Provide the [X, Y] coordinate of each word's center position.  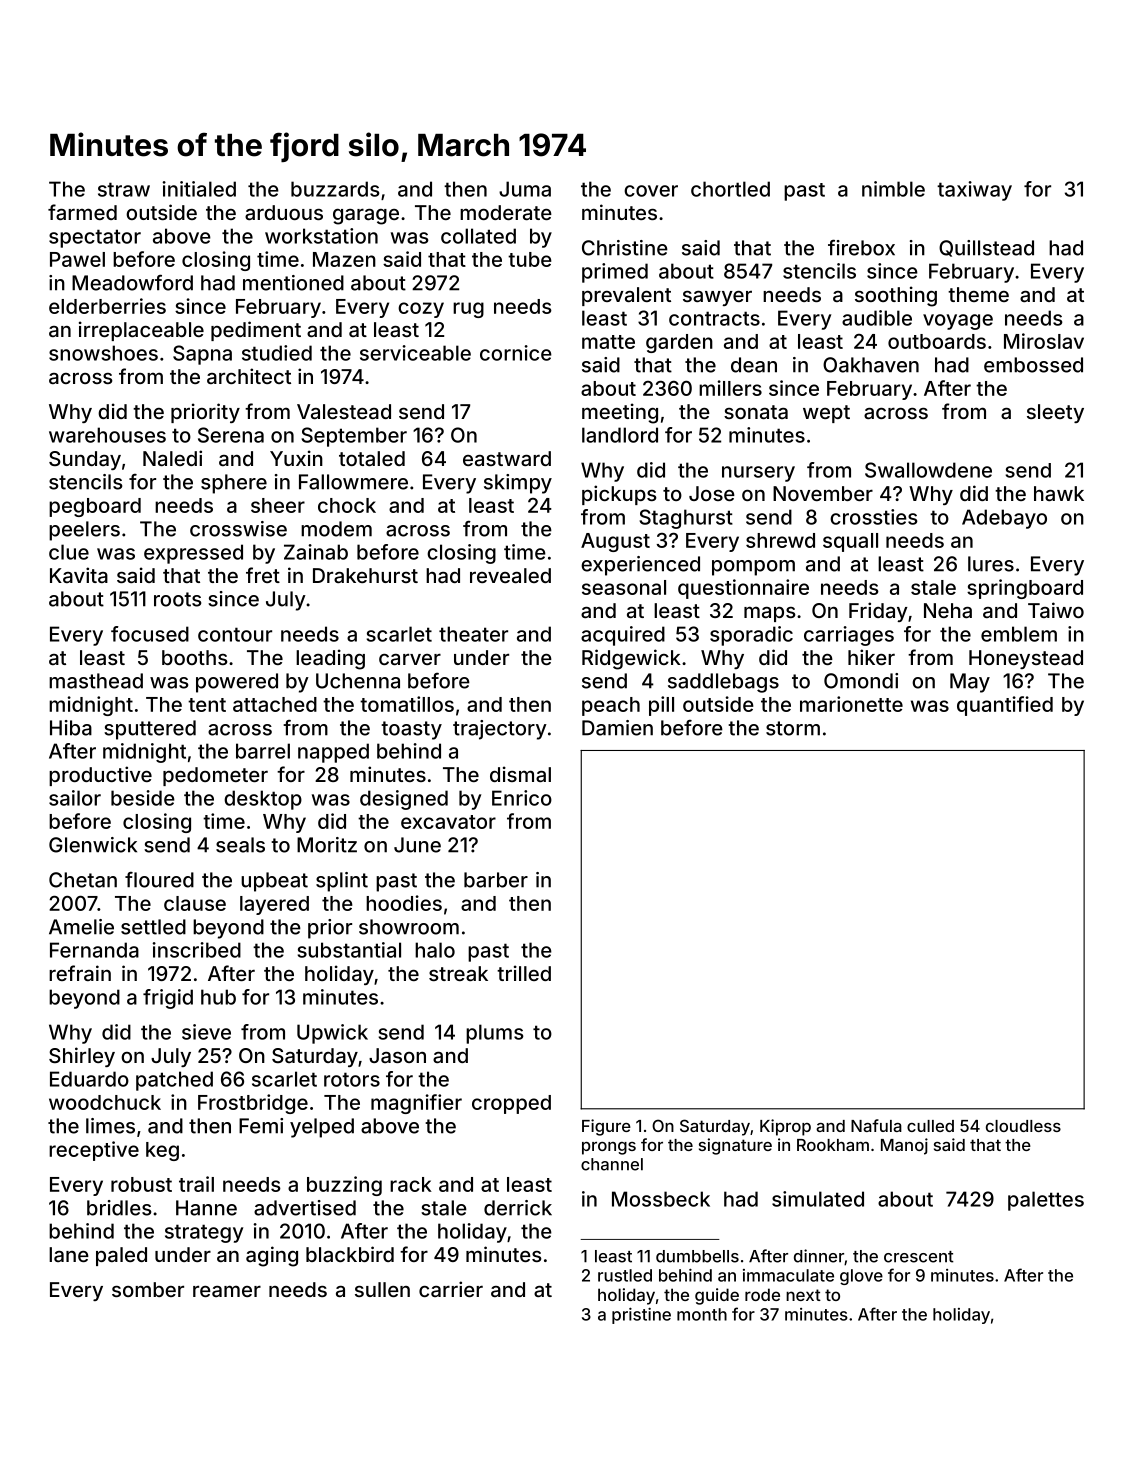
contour [235, 634]
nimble [893, 189]
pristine [641, 1315]
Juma [525, 189]
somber [148, 1289]
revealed [510, 575]
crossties [874, 517]
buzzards [335, 189]
